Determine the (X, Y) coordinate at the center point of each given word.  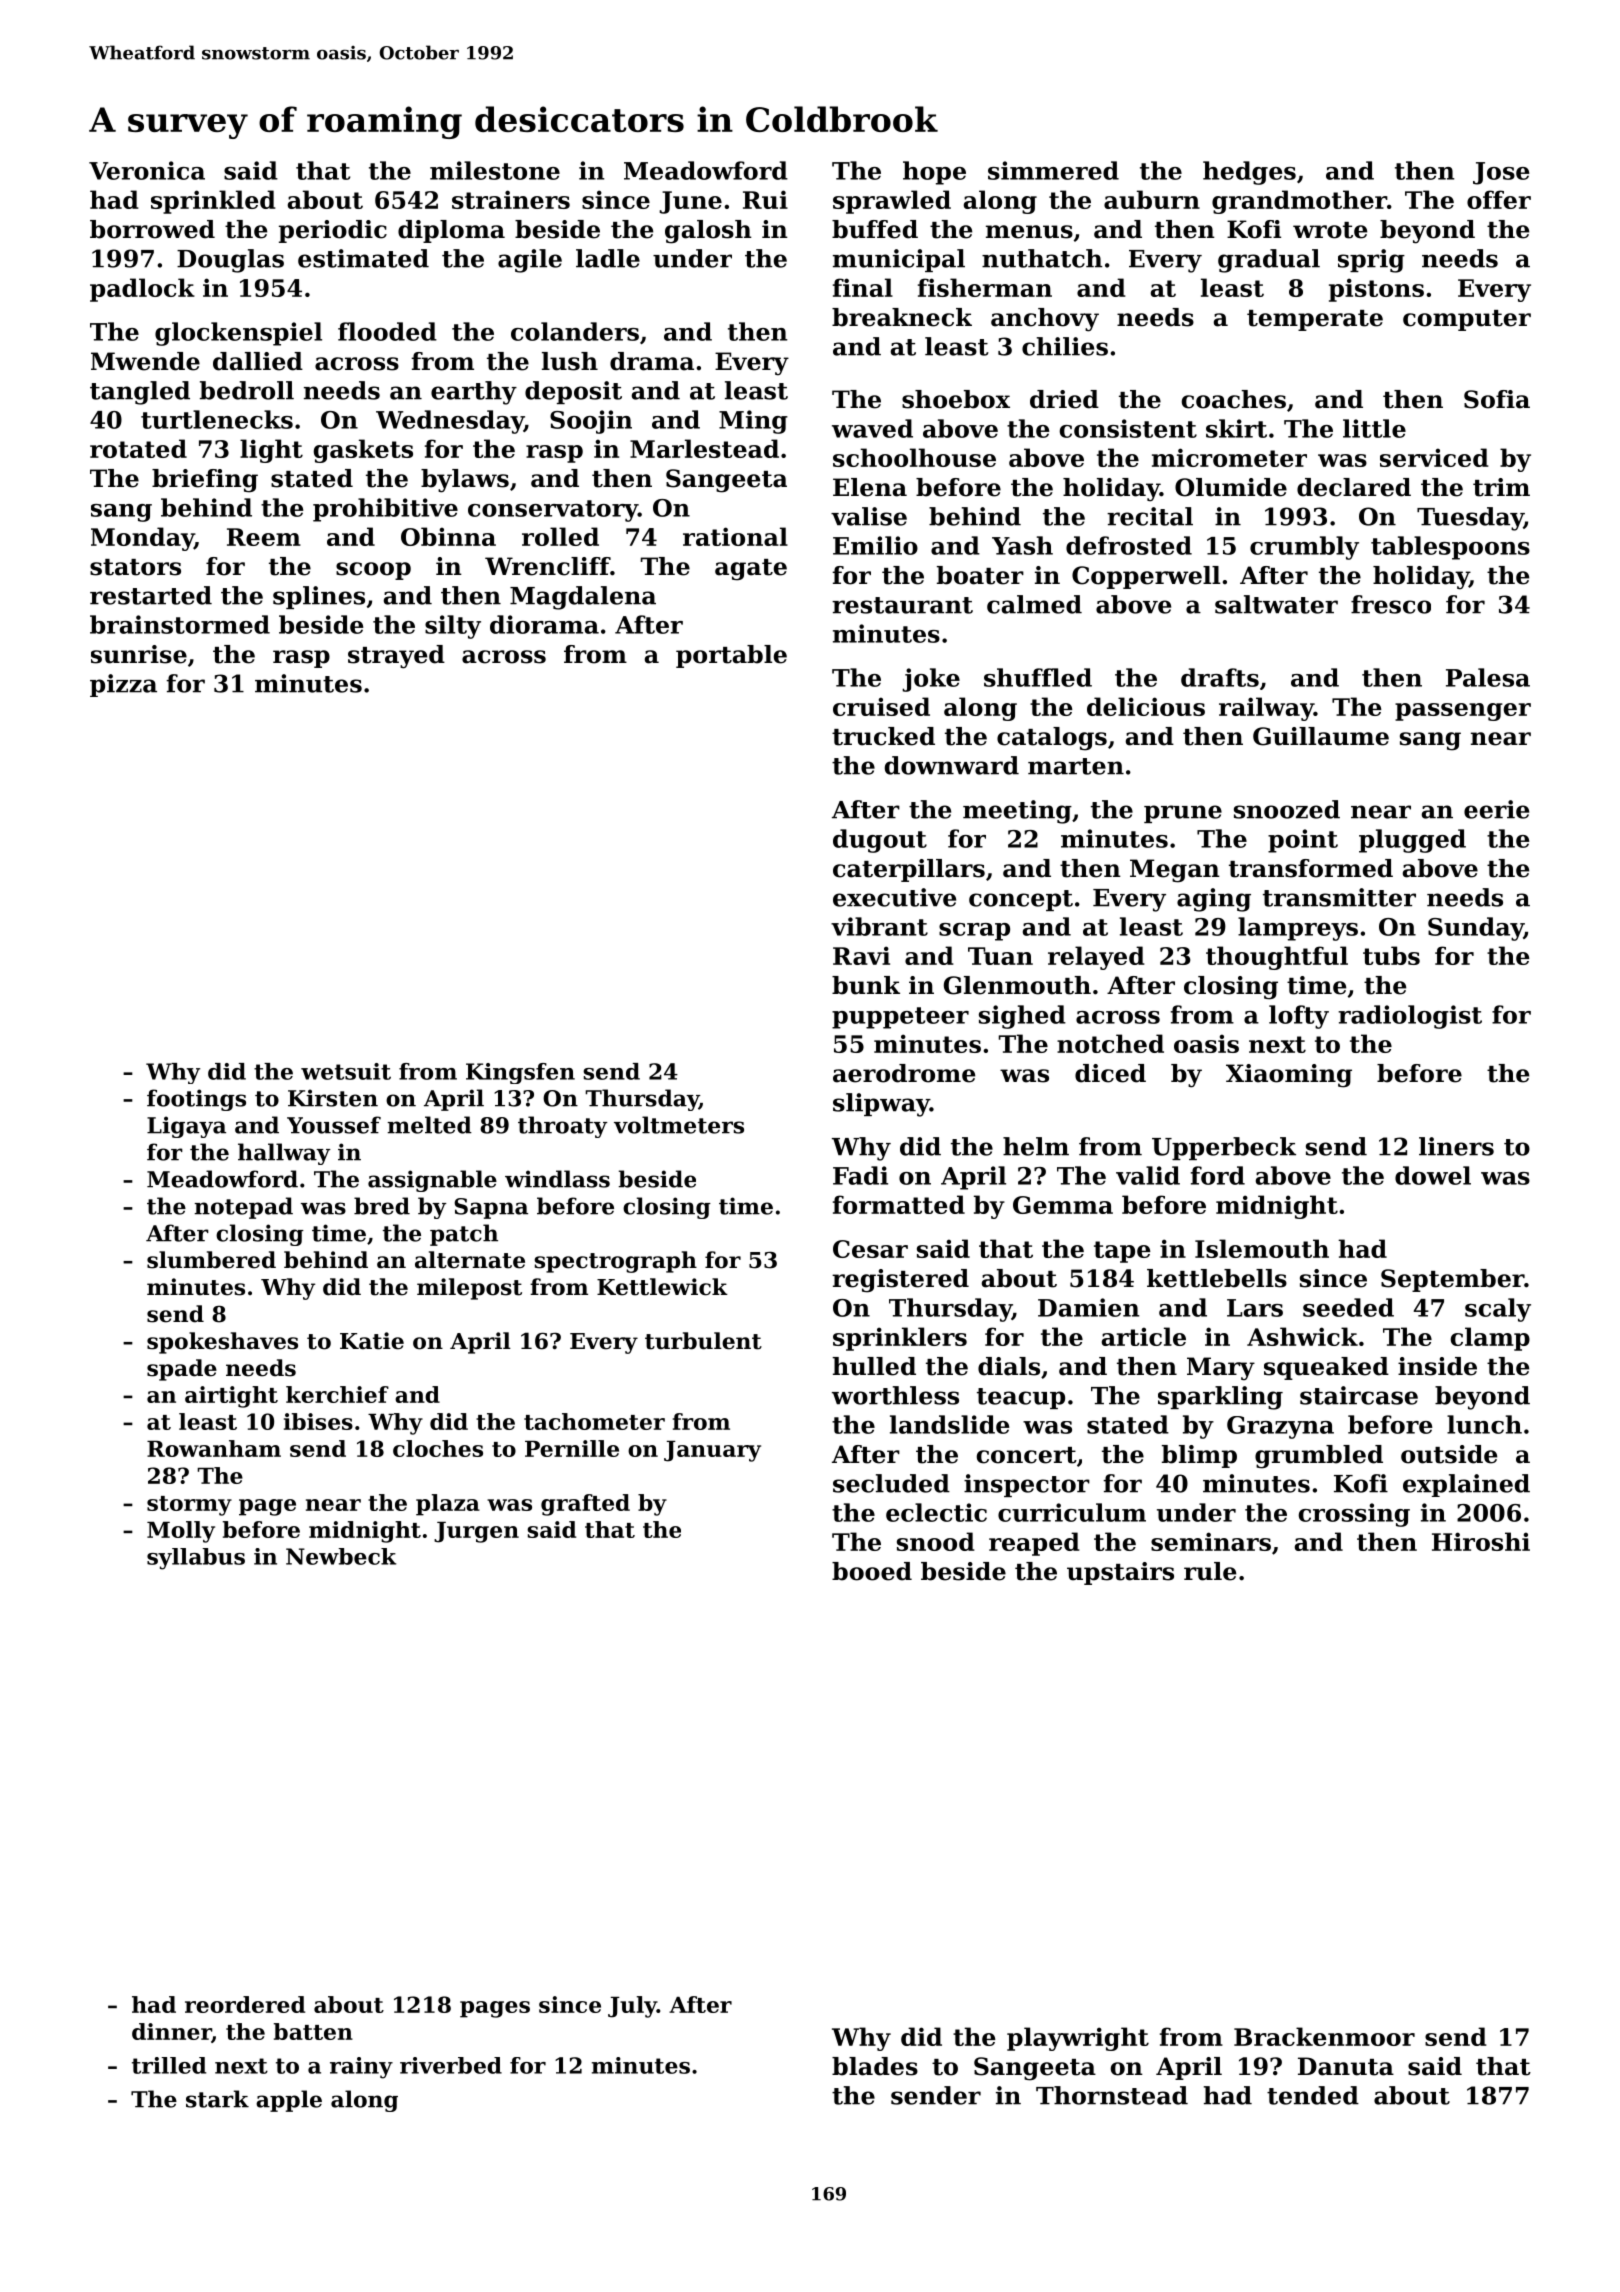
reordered (245, 2004)
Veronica (147, 170)
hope (934, 173)
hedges (1249, 173)
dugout (880, 841)
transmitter (1339, 897)
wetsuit (346, 1071)
